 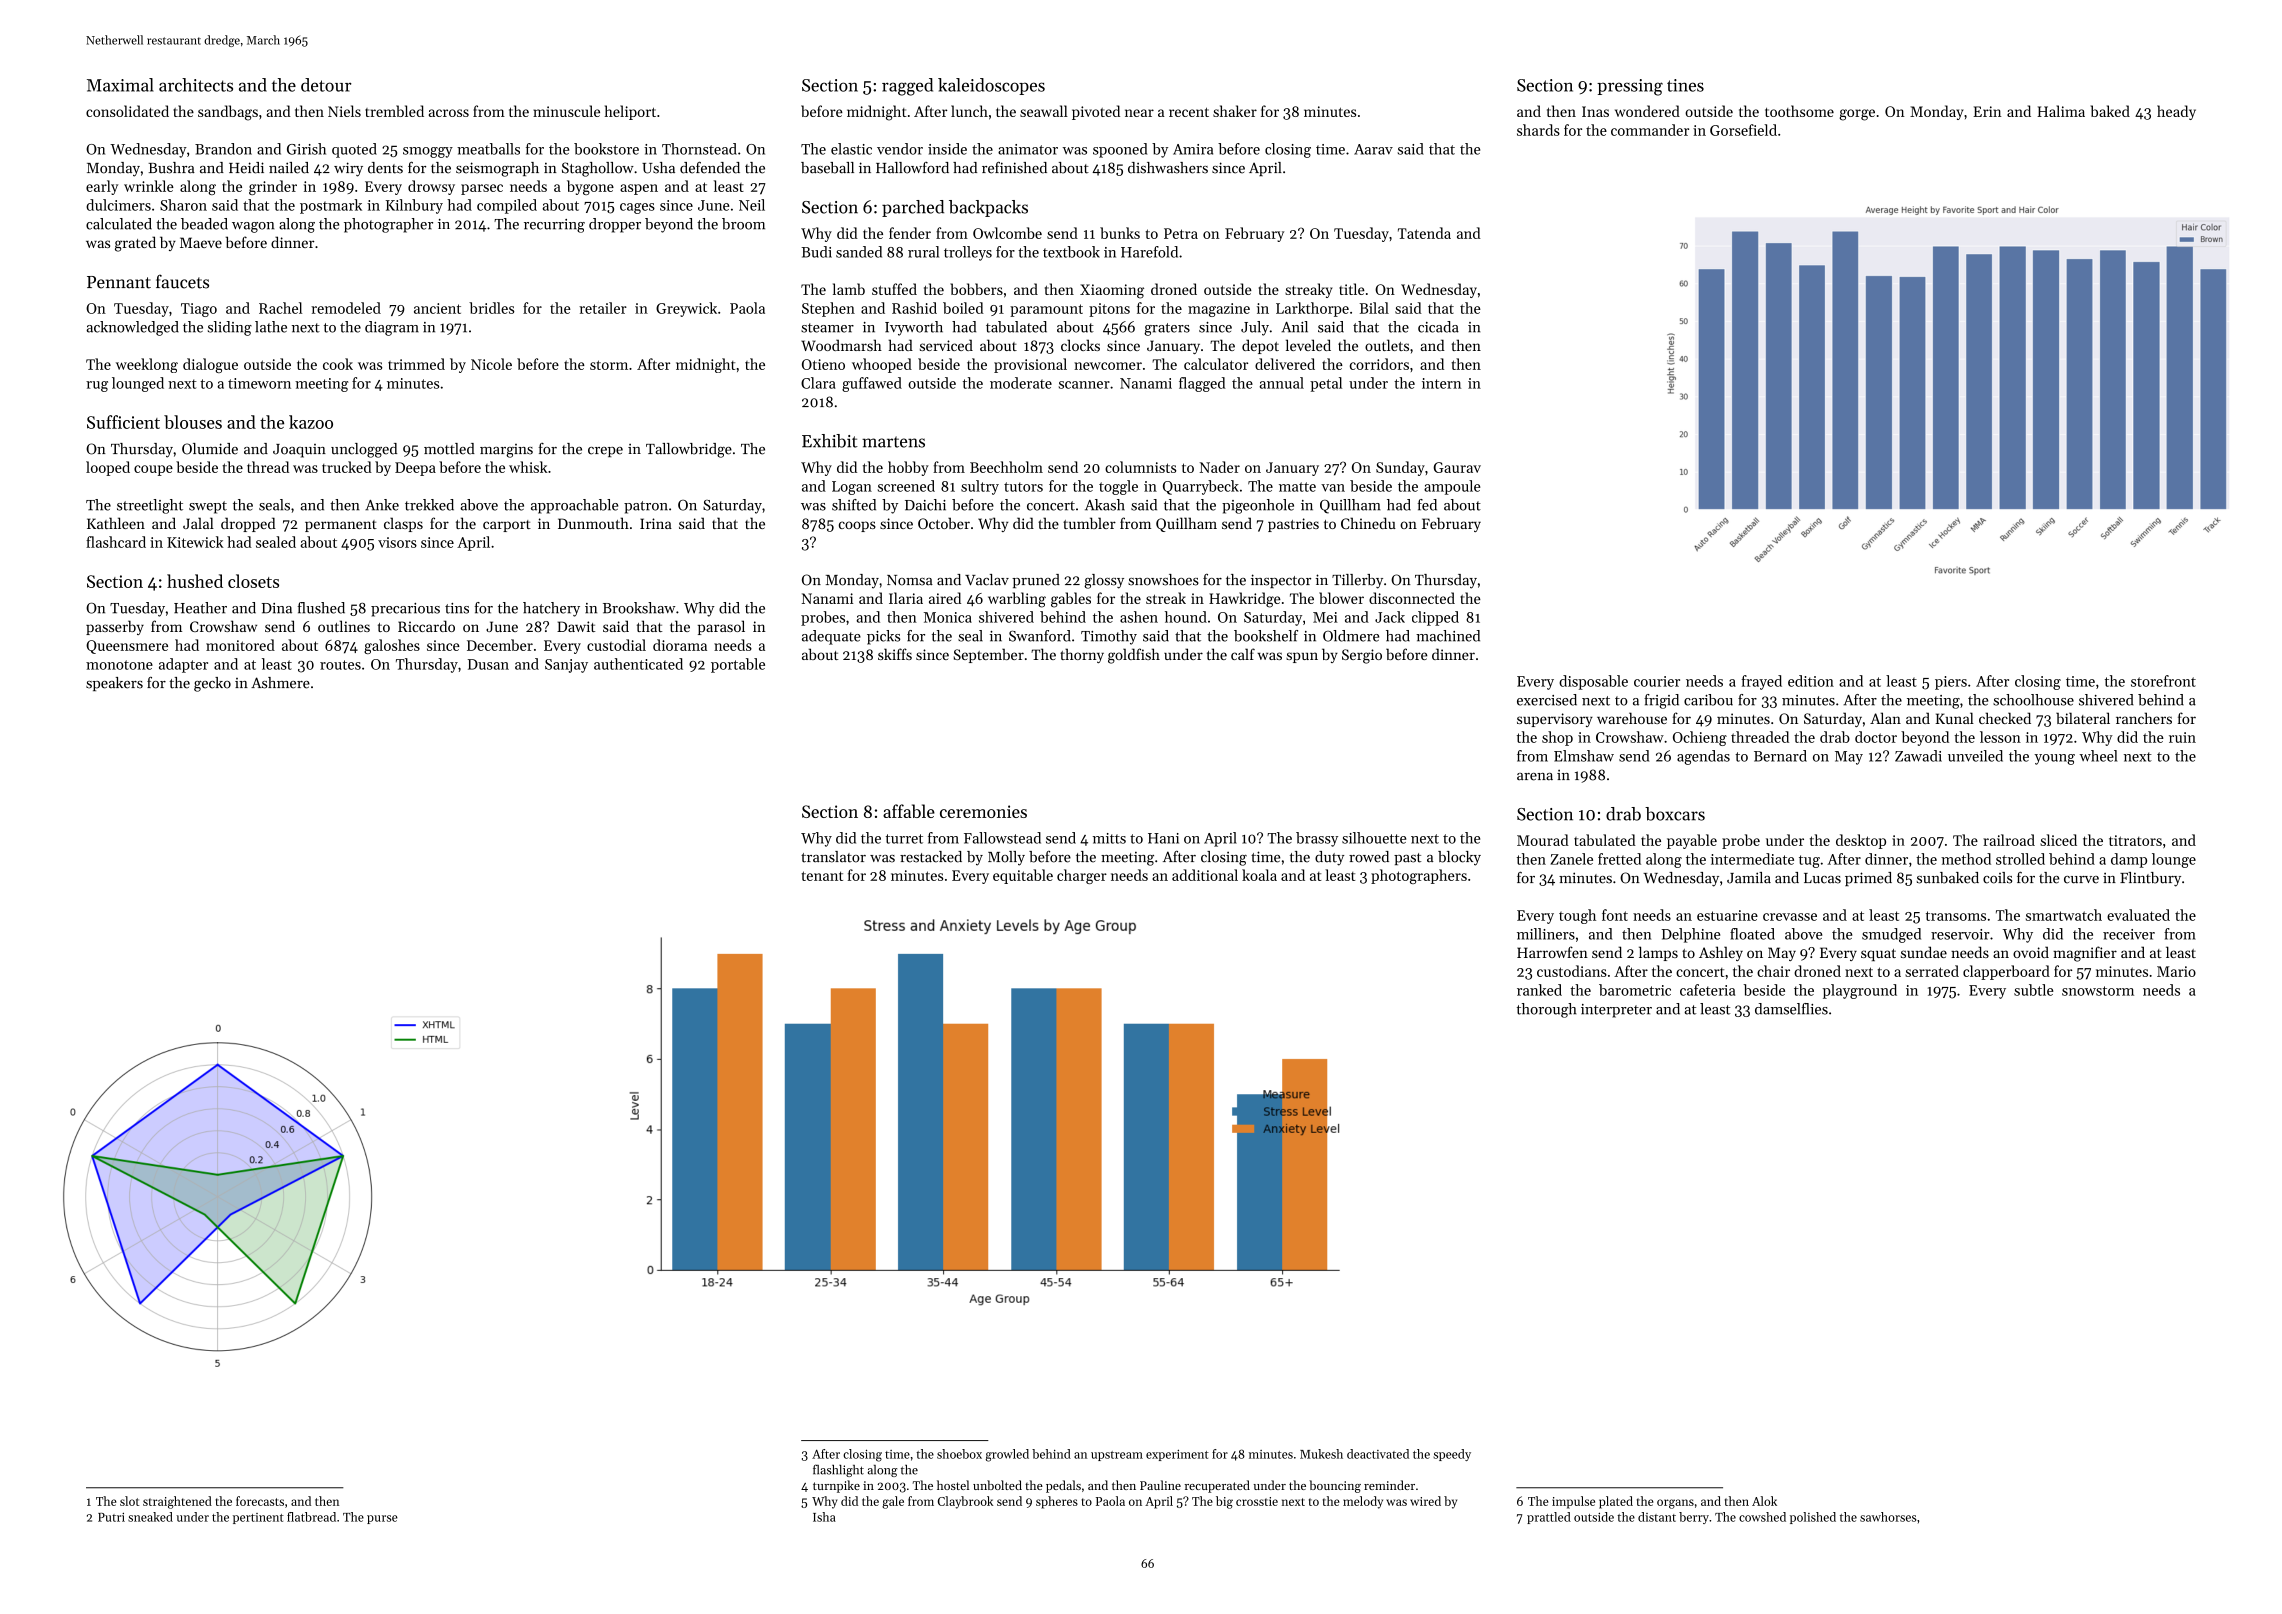 What do you see at coordinates (2135, 840) in the screenshot?
I see `titrators` at bounding box center [2135, 840].
